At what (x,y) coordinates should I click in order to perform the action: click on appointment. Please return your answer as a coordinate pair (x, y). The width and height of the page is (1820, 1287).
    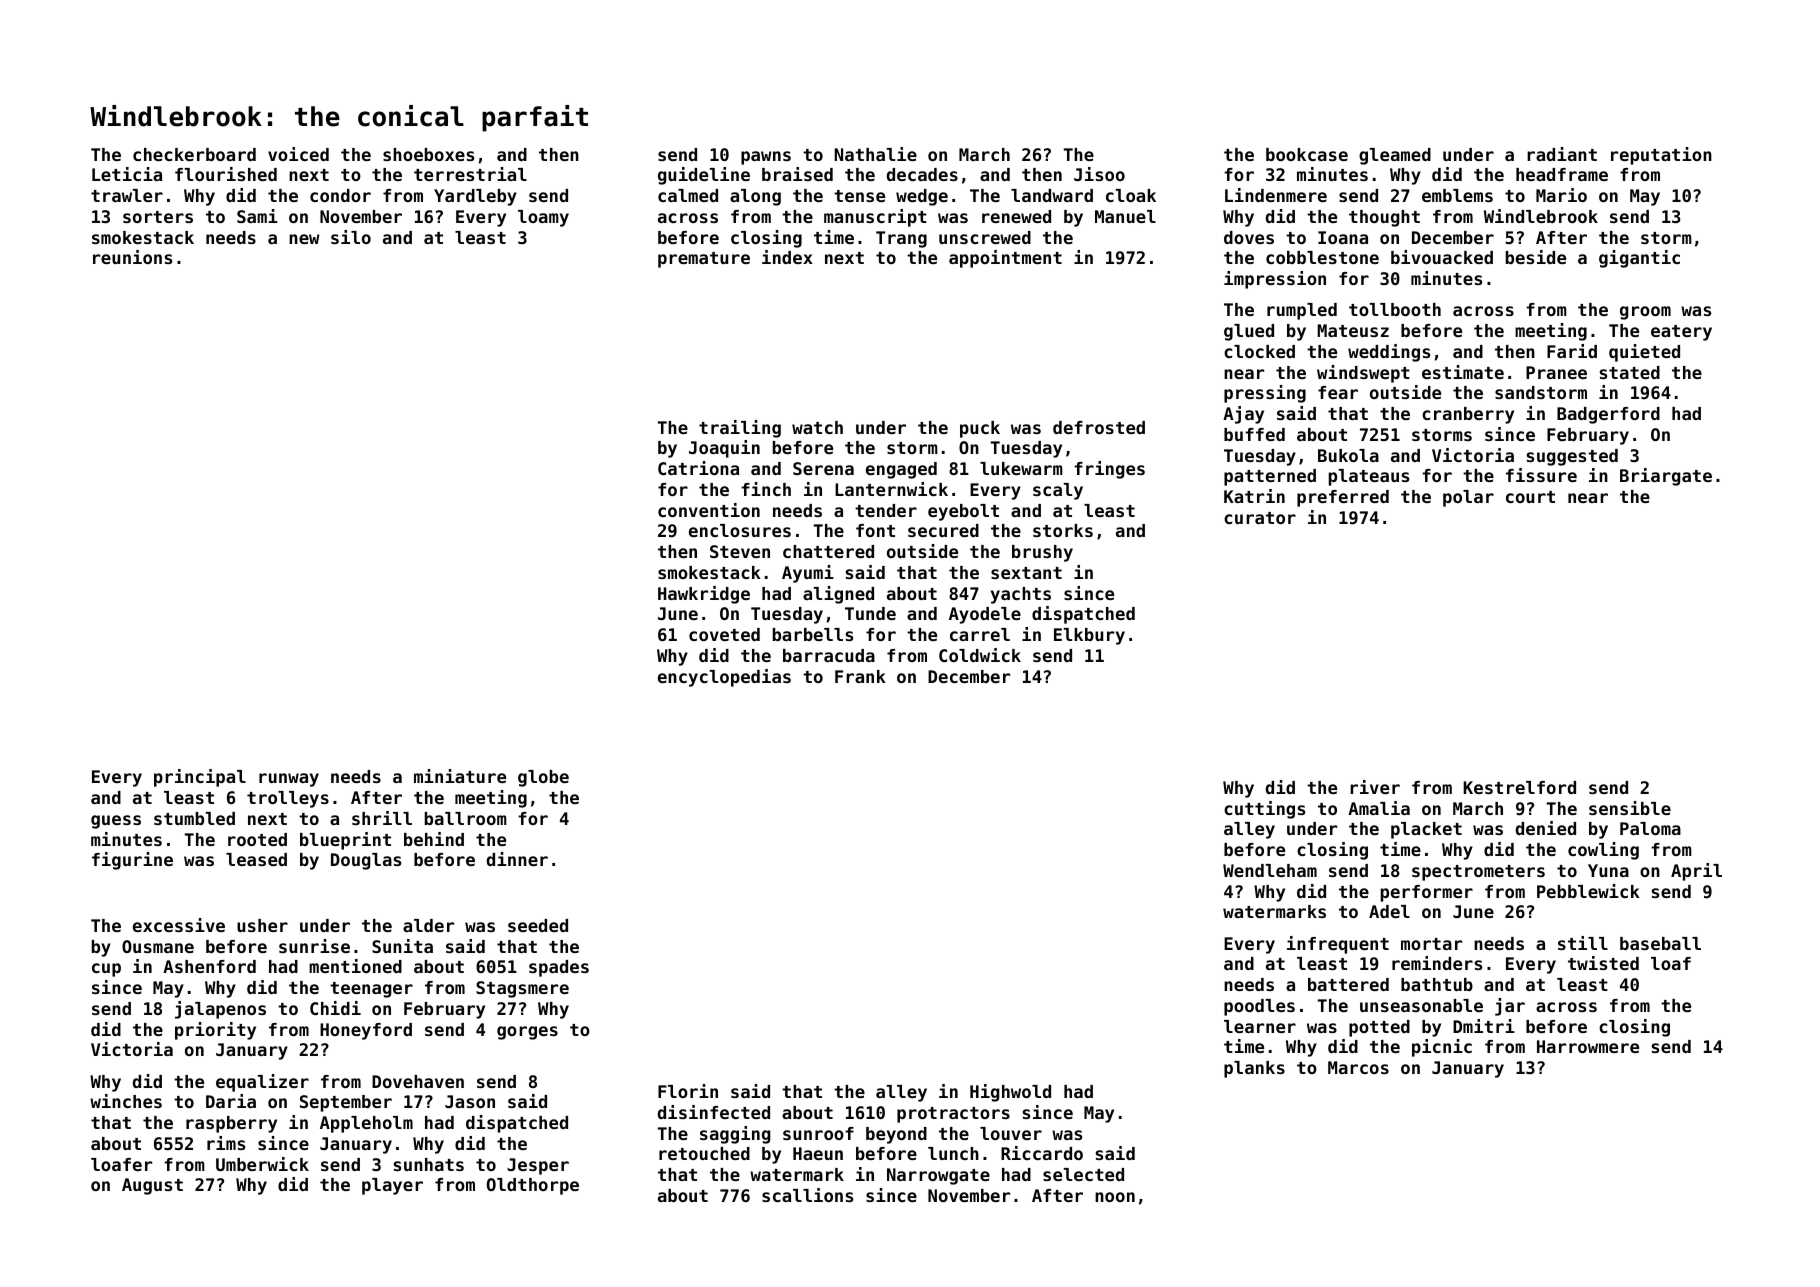
    Looking at the image, I should click on (1005, 259).
